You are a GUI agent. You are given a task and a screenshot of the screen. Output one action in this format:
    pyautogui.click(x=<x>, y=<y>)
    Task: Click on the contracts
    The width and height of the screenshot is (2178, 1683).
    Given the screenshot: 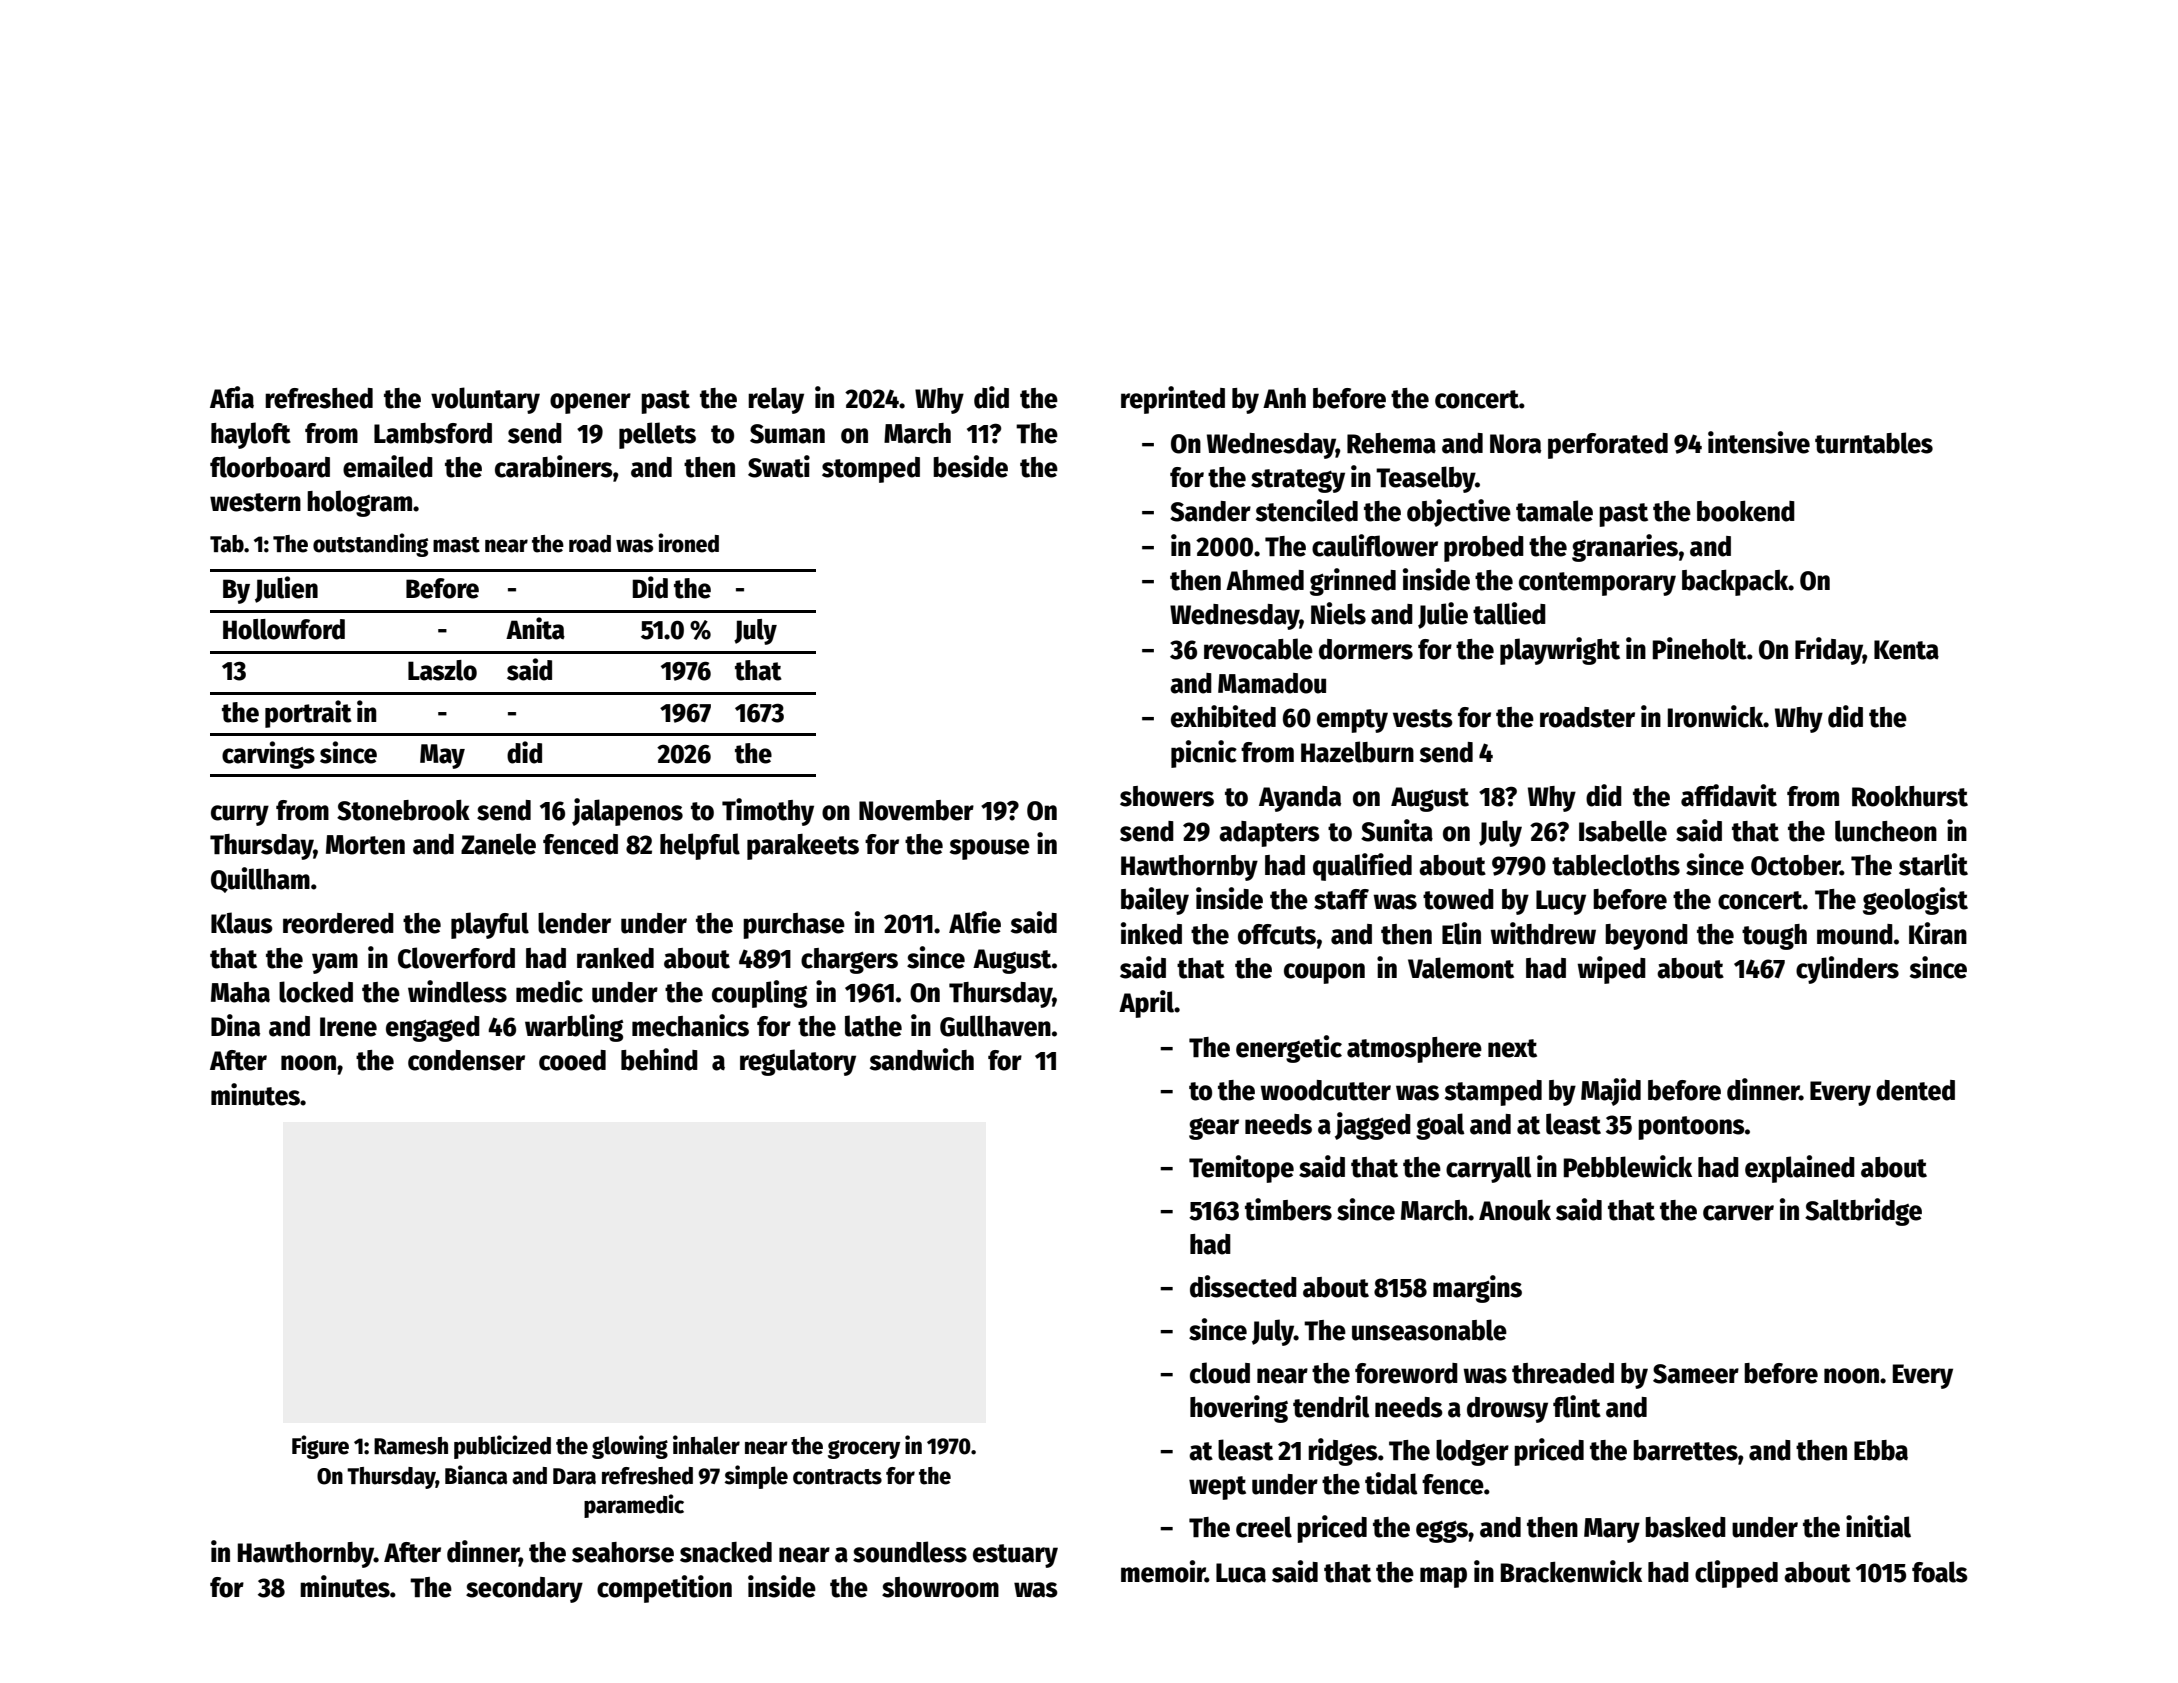 What is the action you would take?
    pyautogui.click(x=837, y=1477)
